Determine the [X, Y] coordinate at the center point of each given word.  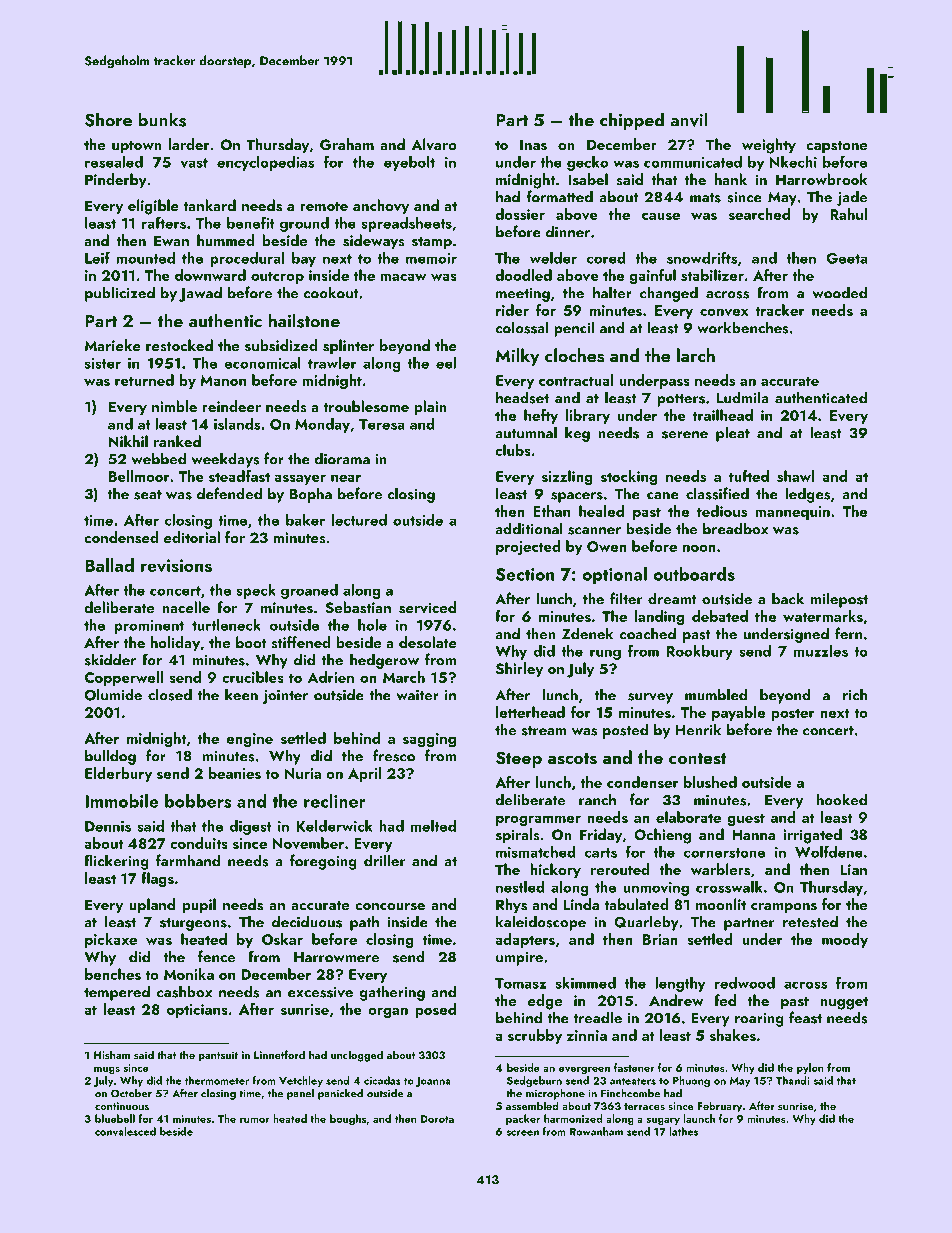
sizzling [567, 478]
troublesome [366, 406]
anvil [689, 119]
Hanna [753, 834]
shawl [795, 476]
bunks [162, 119]
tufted [749, 476]
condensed [121, 537]
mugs [107, 1070]
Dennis [108, 826]
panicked [340, 1094]
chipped [632, 121]
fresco [394, 755]
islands [237, 424]
